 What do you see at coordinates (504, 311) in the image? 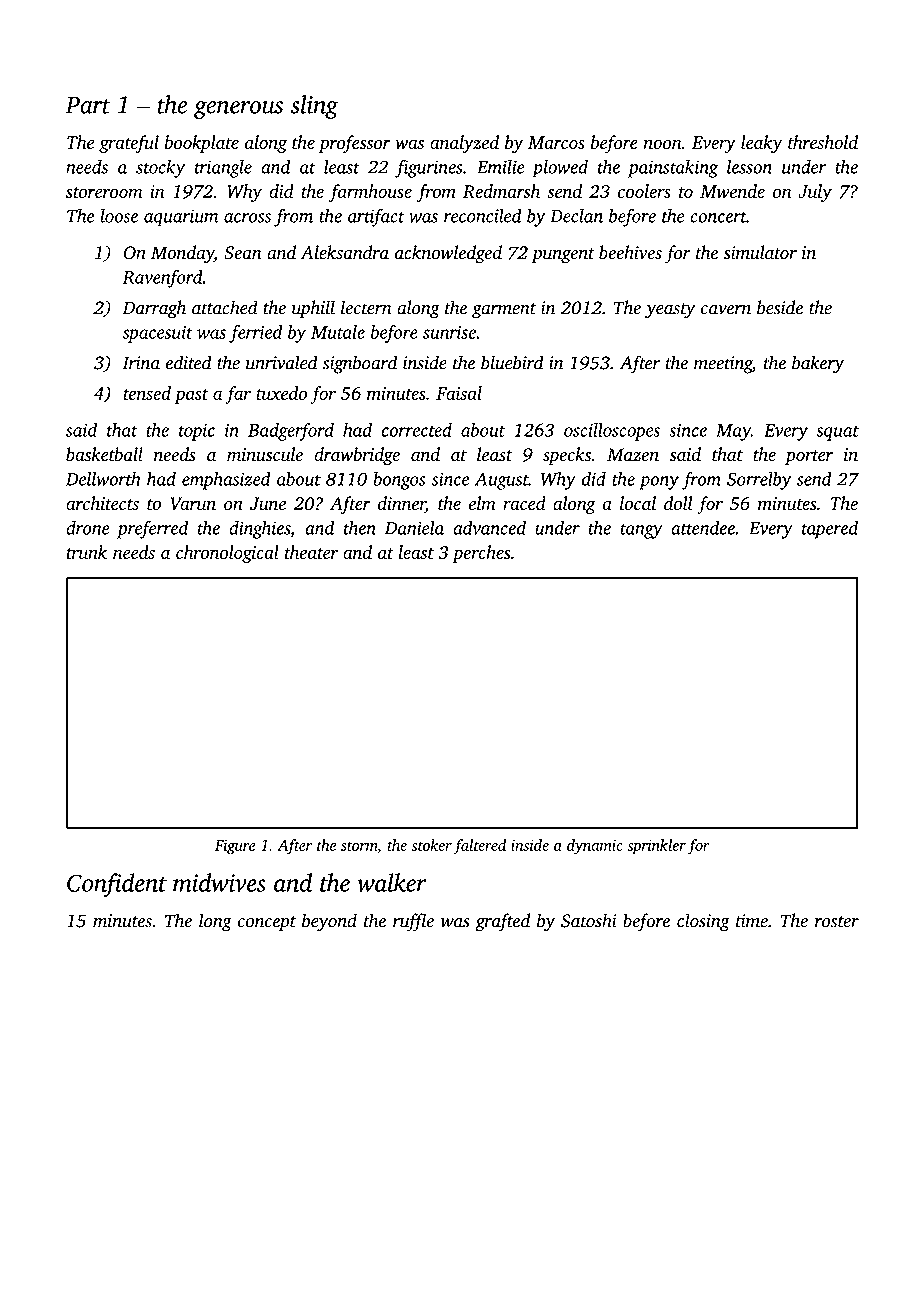
I see `garment` at bounding box center [504, 311].
